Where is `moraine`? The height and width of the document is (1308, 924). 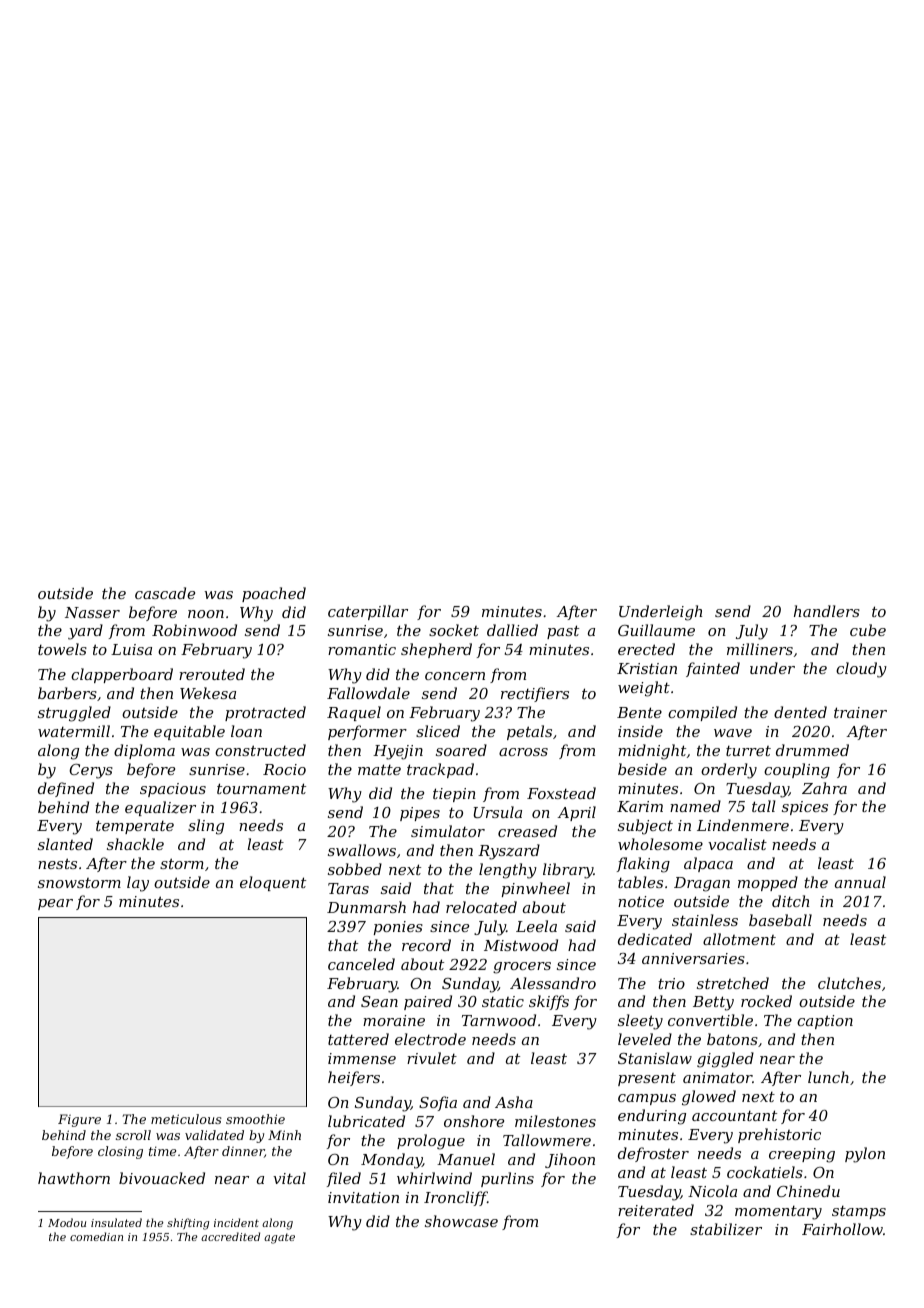
moraine is located at coordinates (394, 1020).
